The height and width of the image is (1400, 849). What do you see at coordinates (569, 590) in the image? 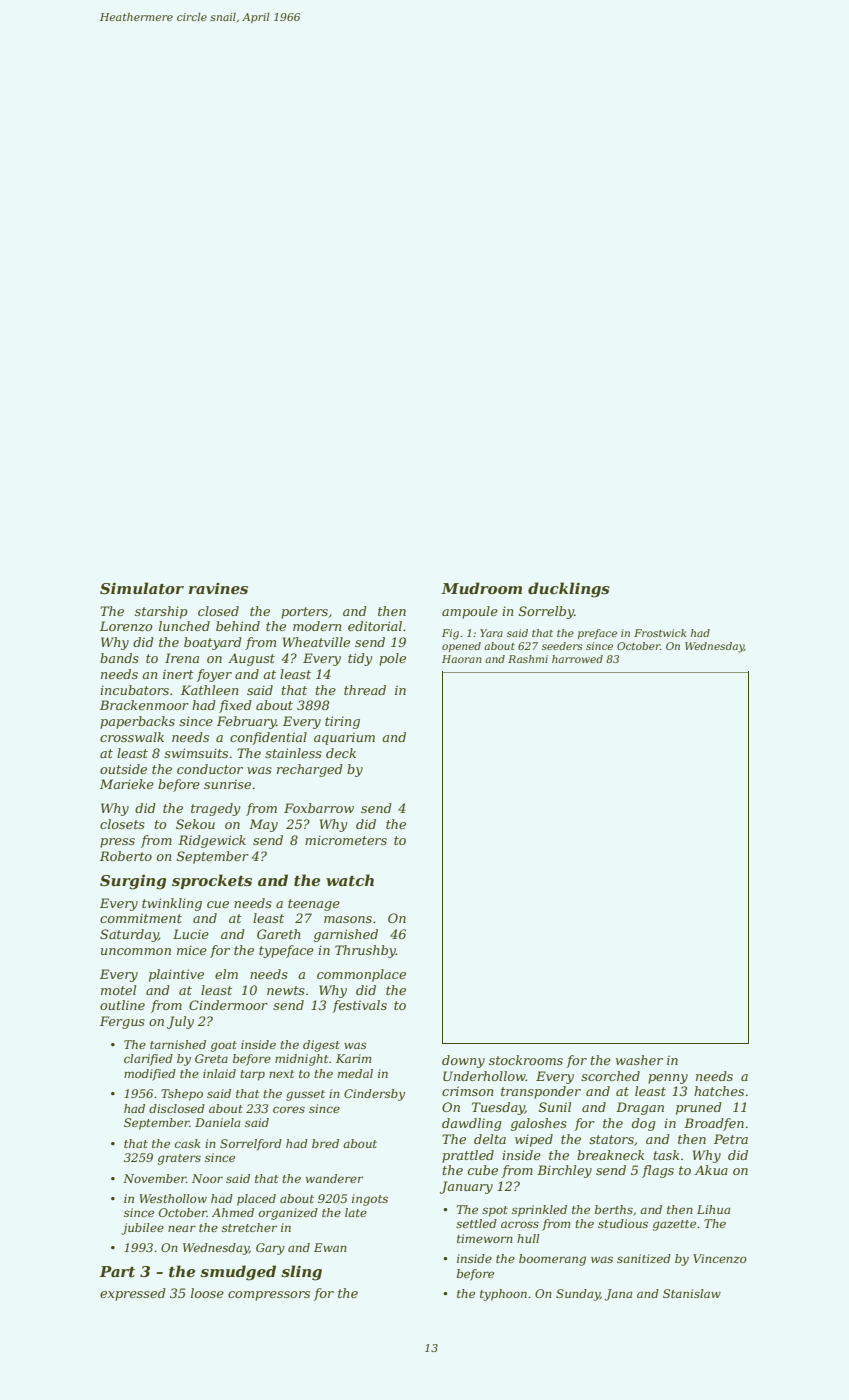
I see `ducklings` at bounding box center [569, 590].
